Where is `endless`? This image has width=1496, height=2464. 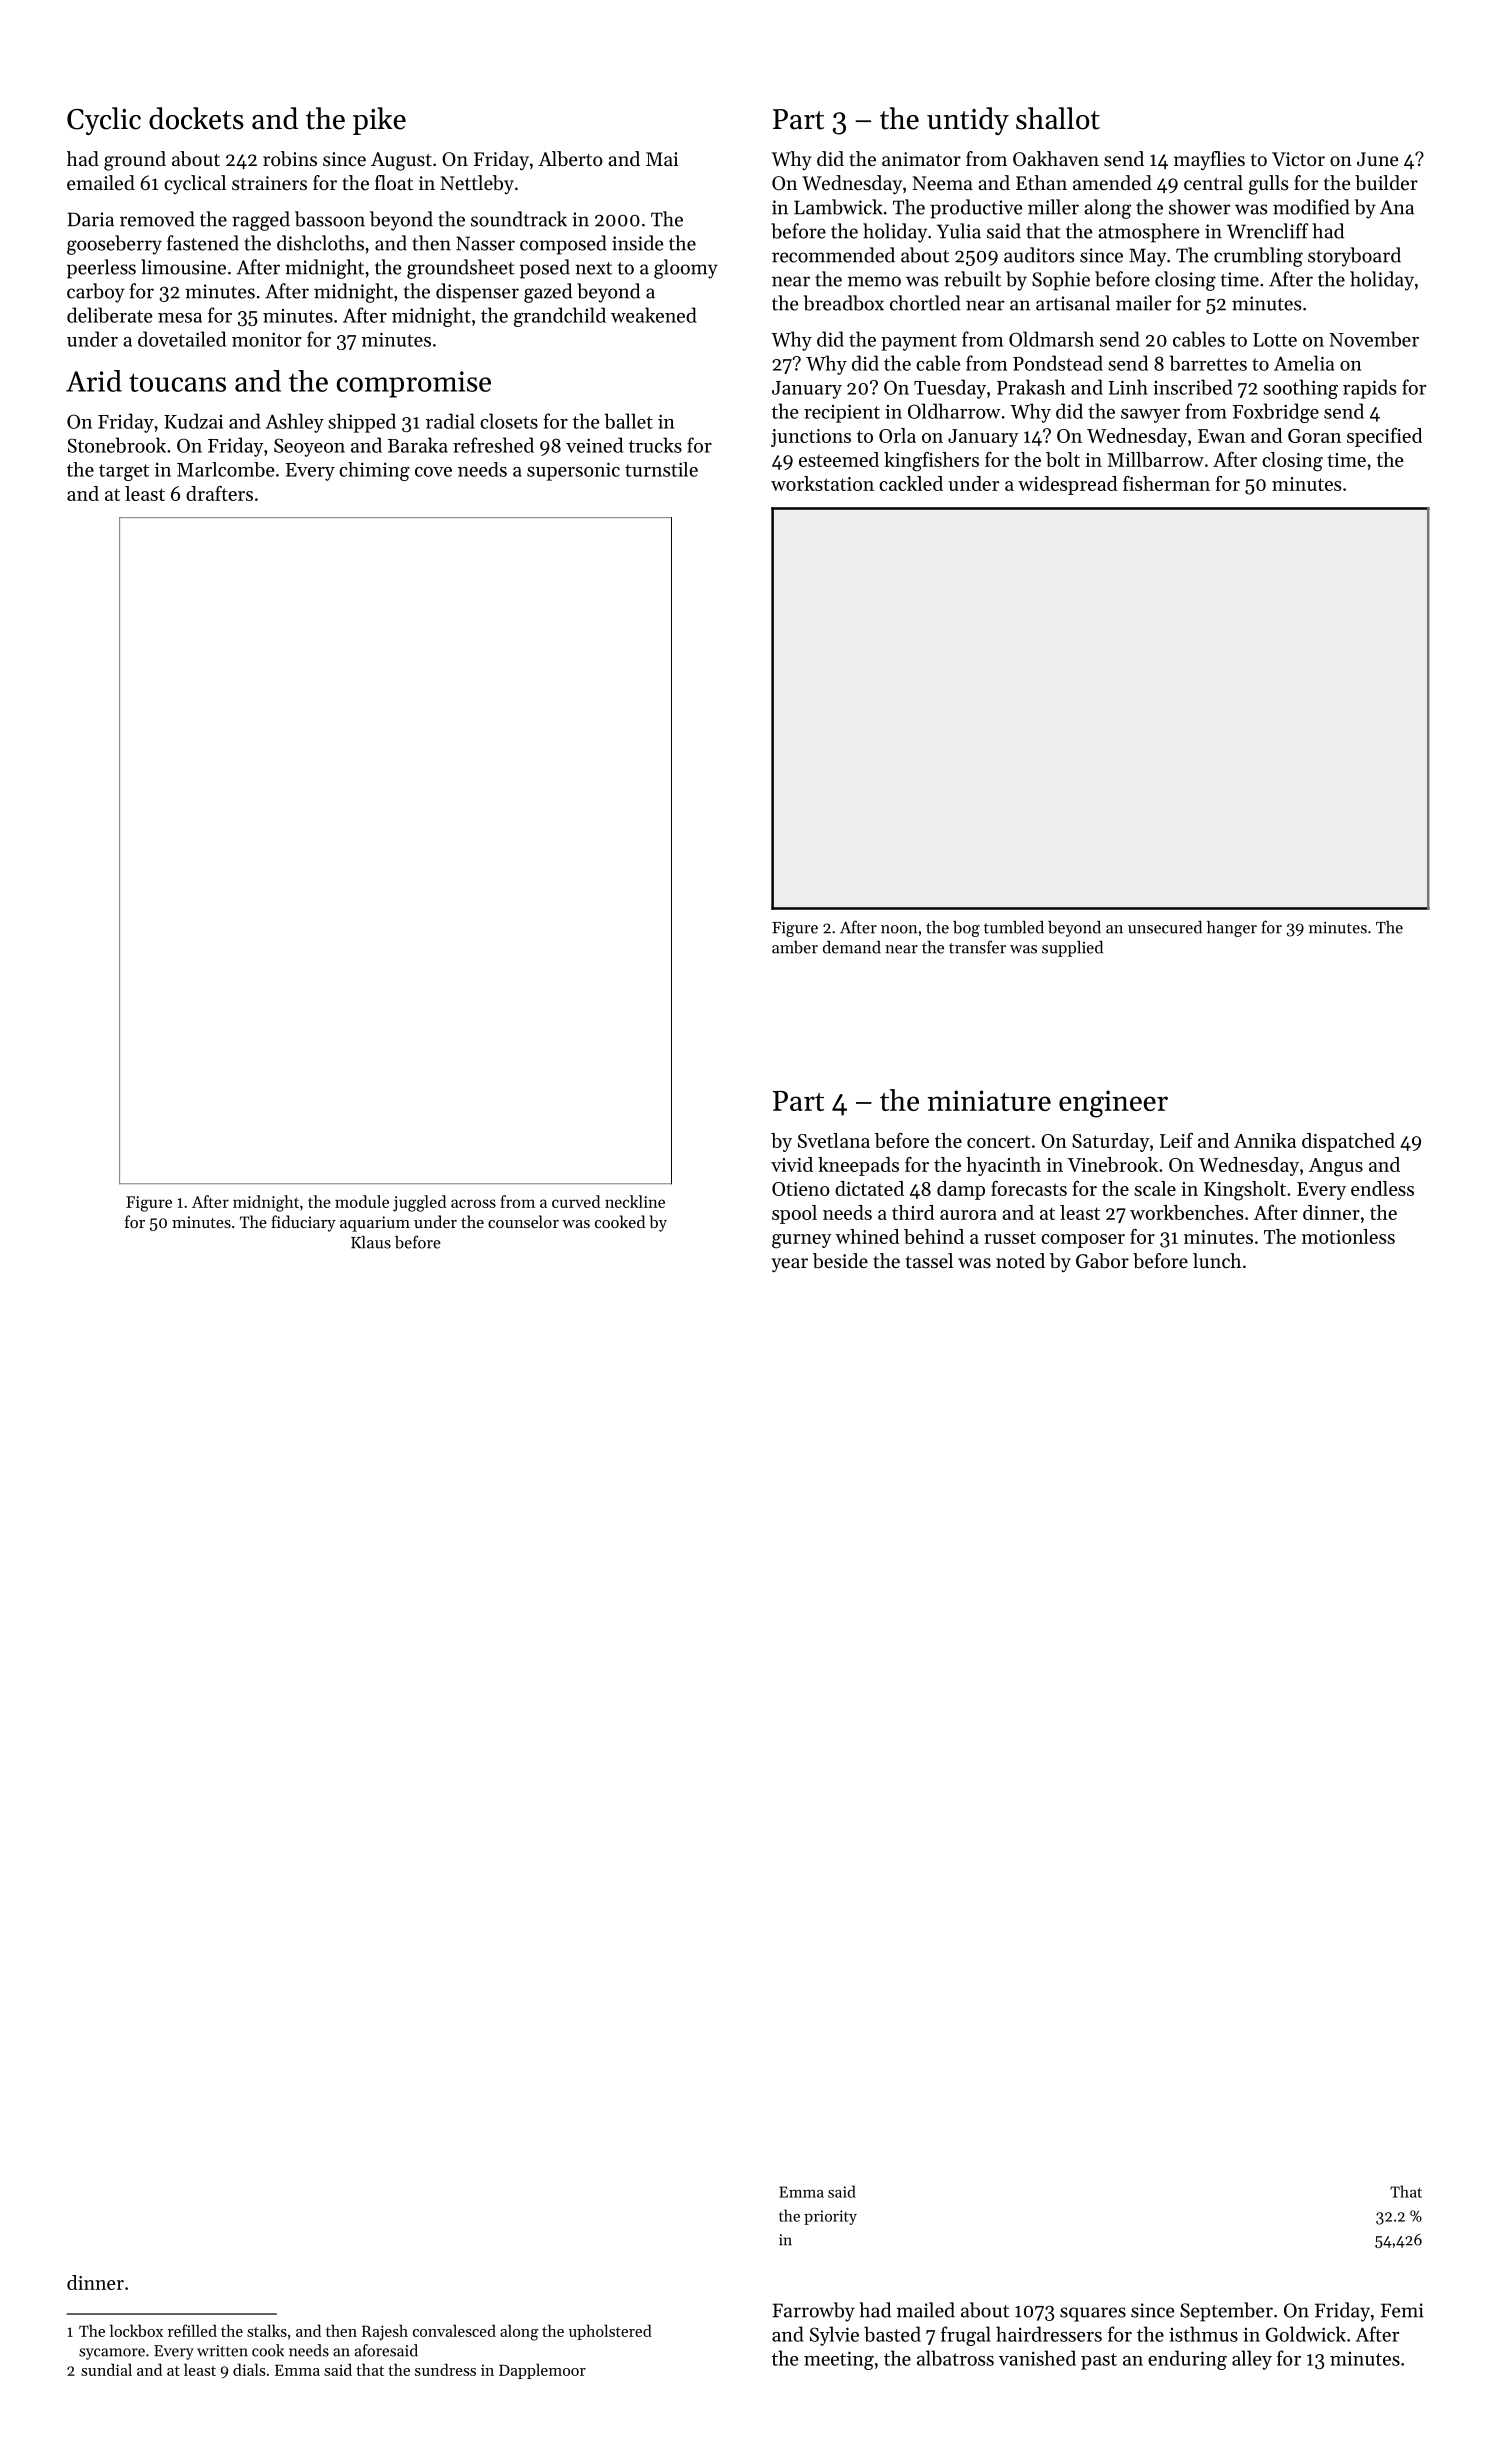
endless is located at coordinates (1382, 1188).
